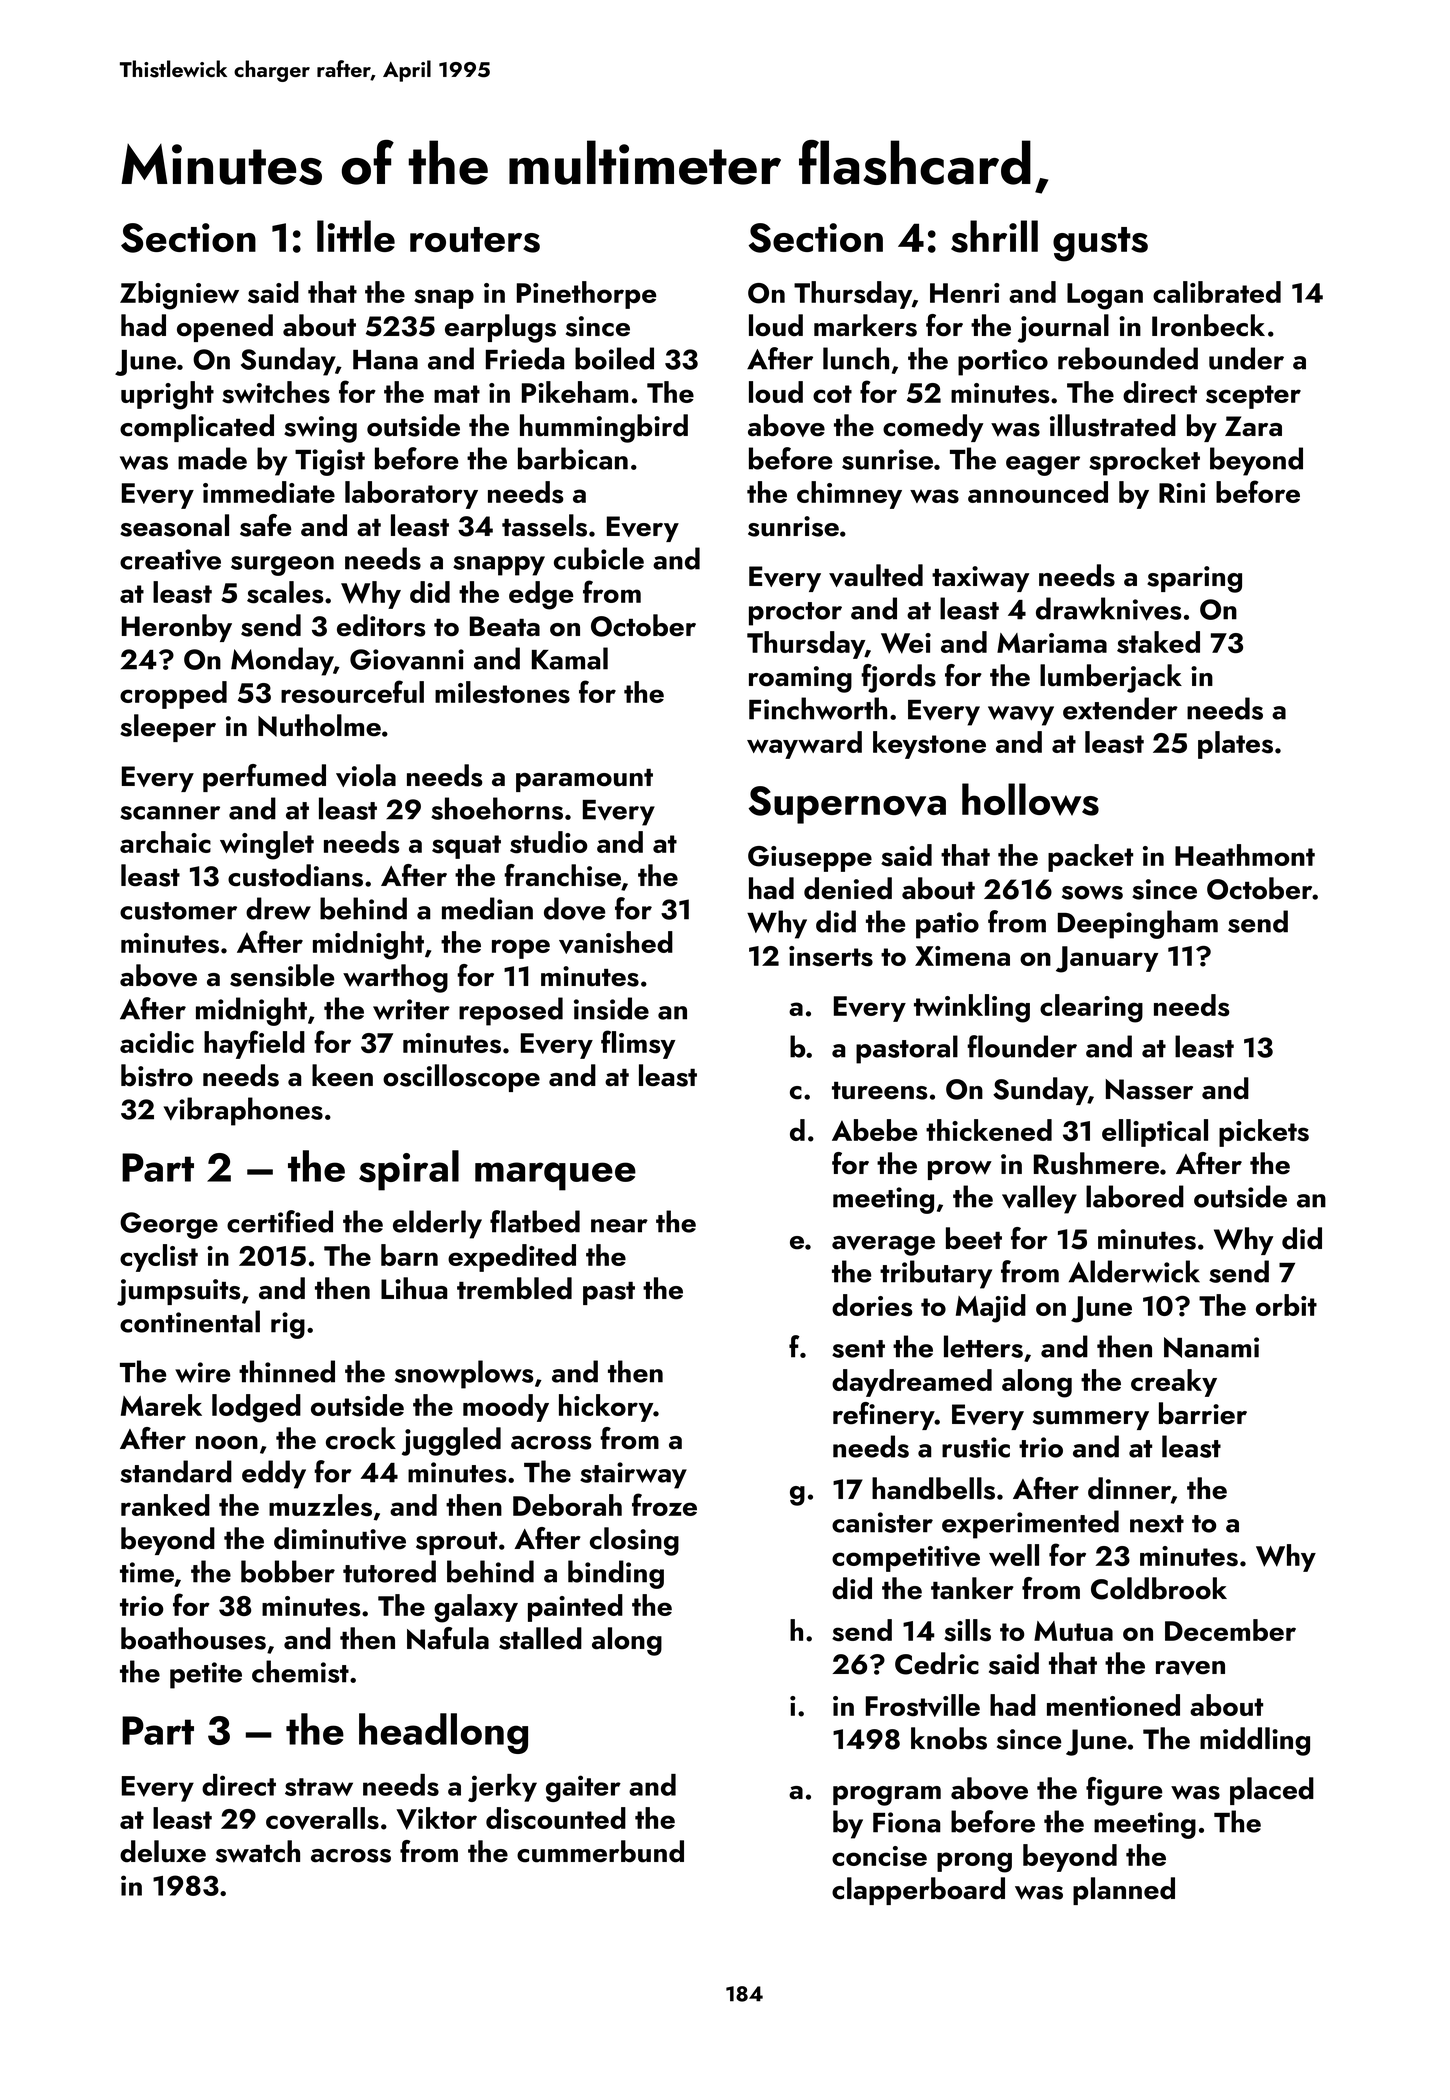 This image has height=2100, width=1450. Describe the element at coordinates (949, 1738) in the image. I see `knobs` at that location.
